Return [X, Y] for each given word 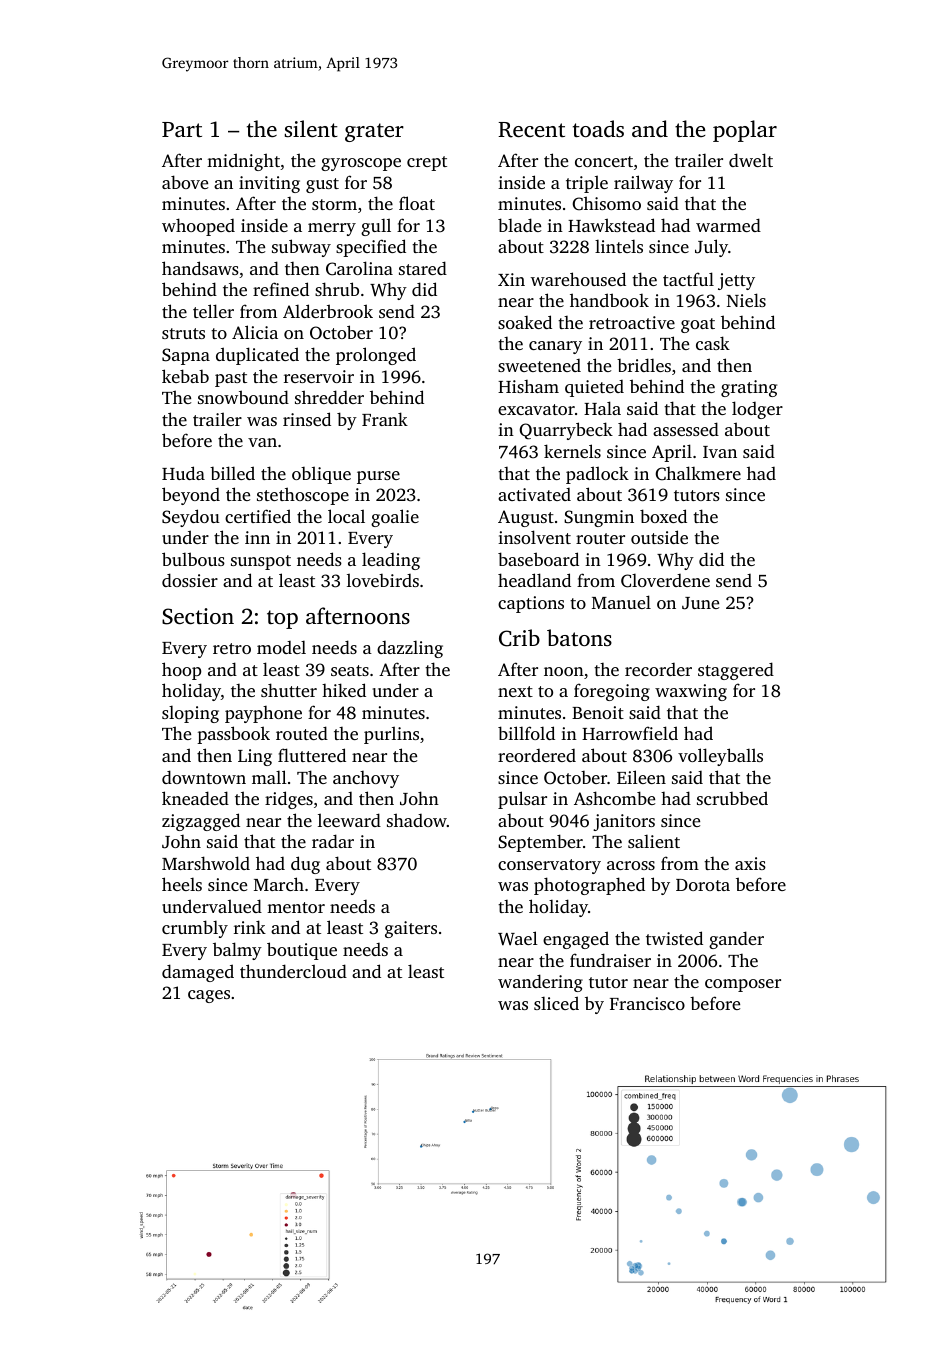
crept [427, 163]
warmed [728, 225]
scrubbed [732, 798]
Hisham [528, 386]
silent [311, 128]
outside [659, 537]
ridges [289, 800]
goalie [395, 518]
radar [333, 841]
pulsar [522, 800]
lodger [757, 410]
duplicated [257, 356]
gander [736, 940]
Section [198, 616]
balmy [237, 951]
